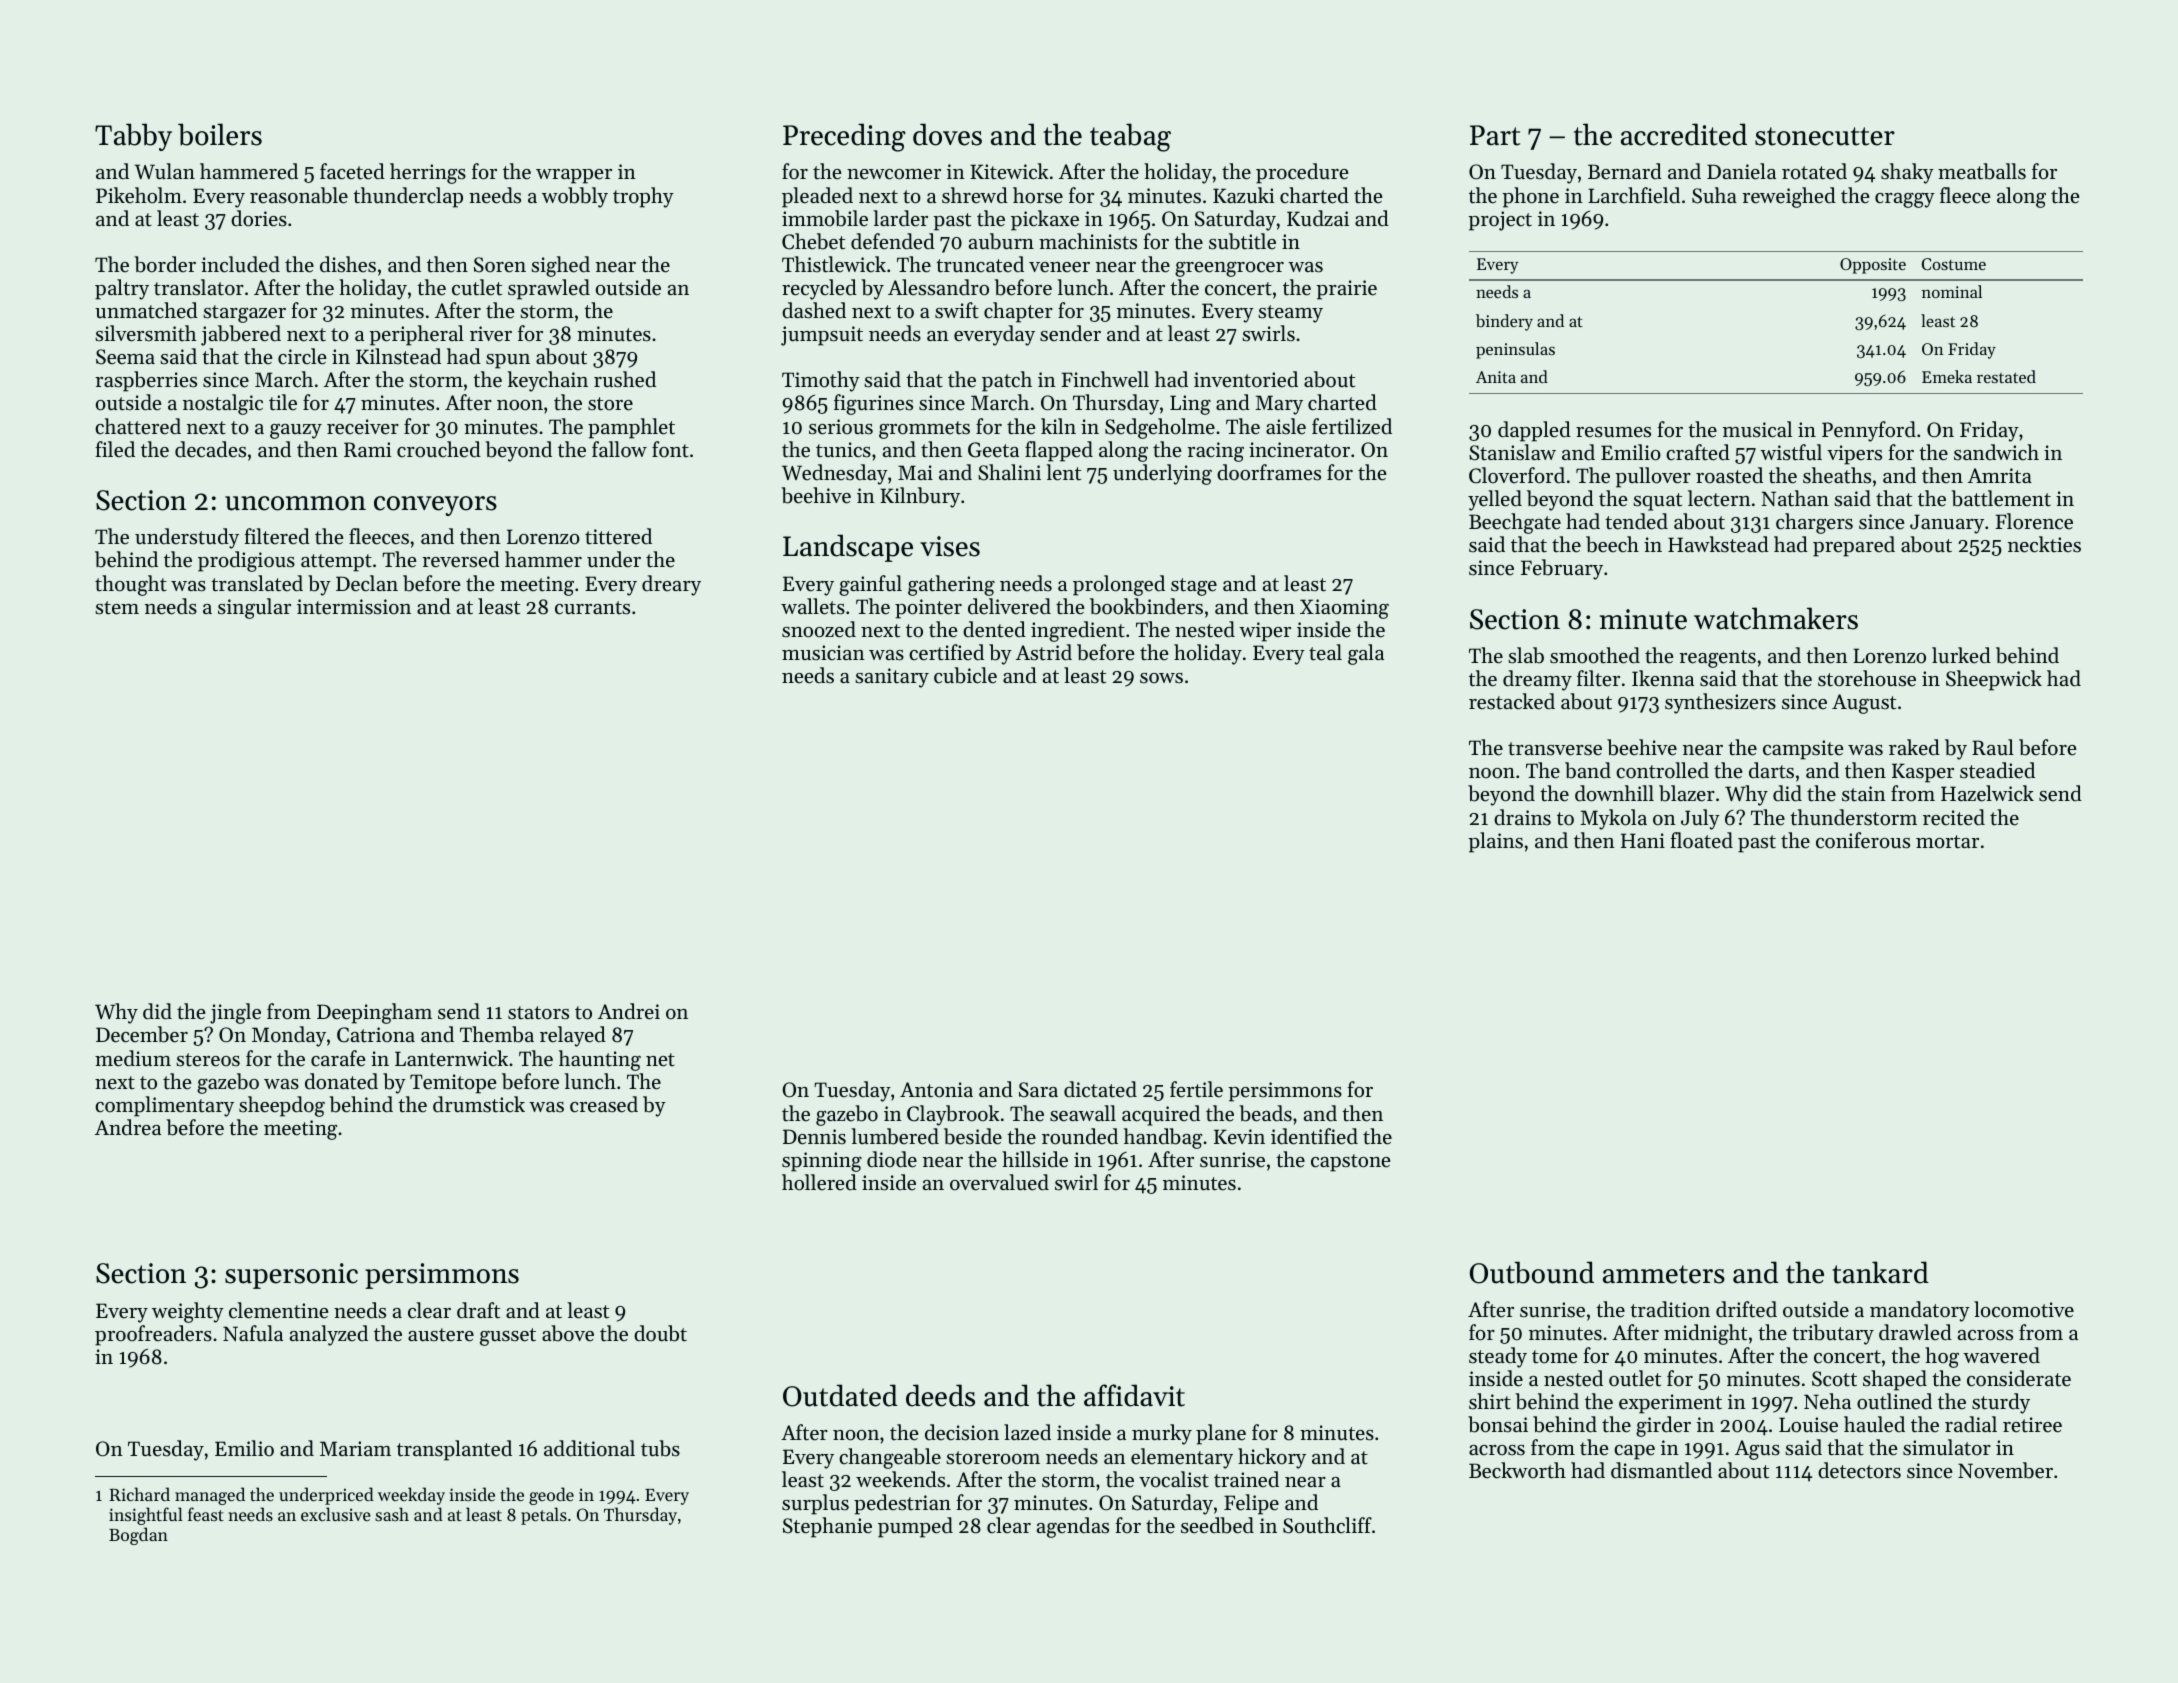  Describe the element at coordinates (1495, 135) in the document. I see `Part` at that location.
